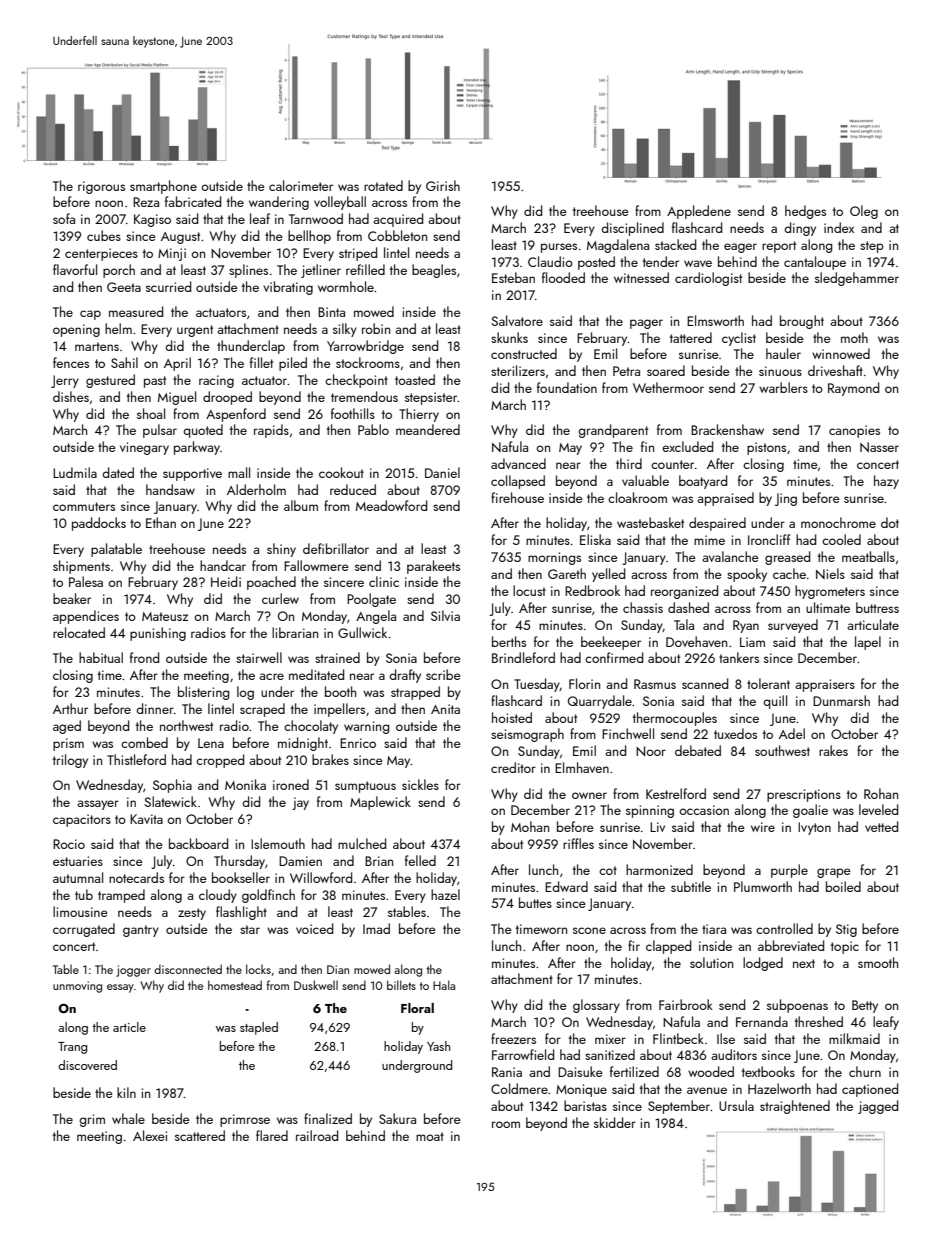 This screenshot has height=1233, width=952. I want to click on reorganized, so click(684, 592).
